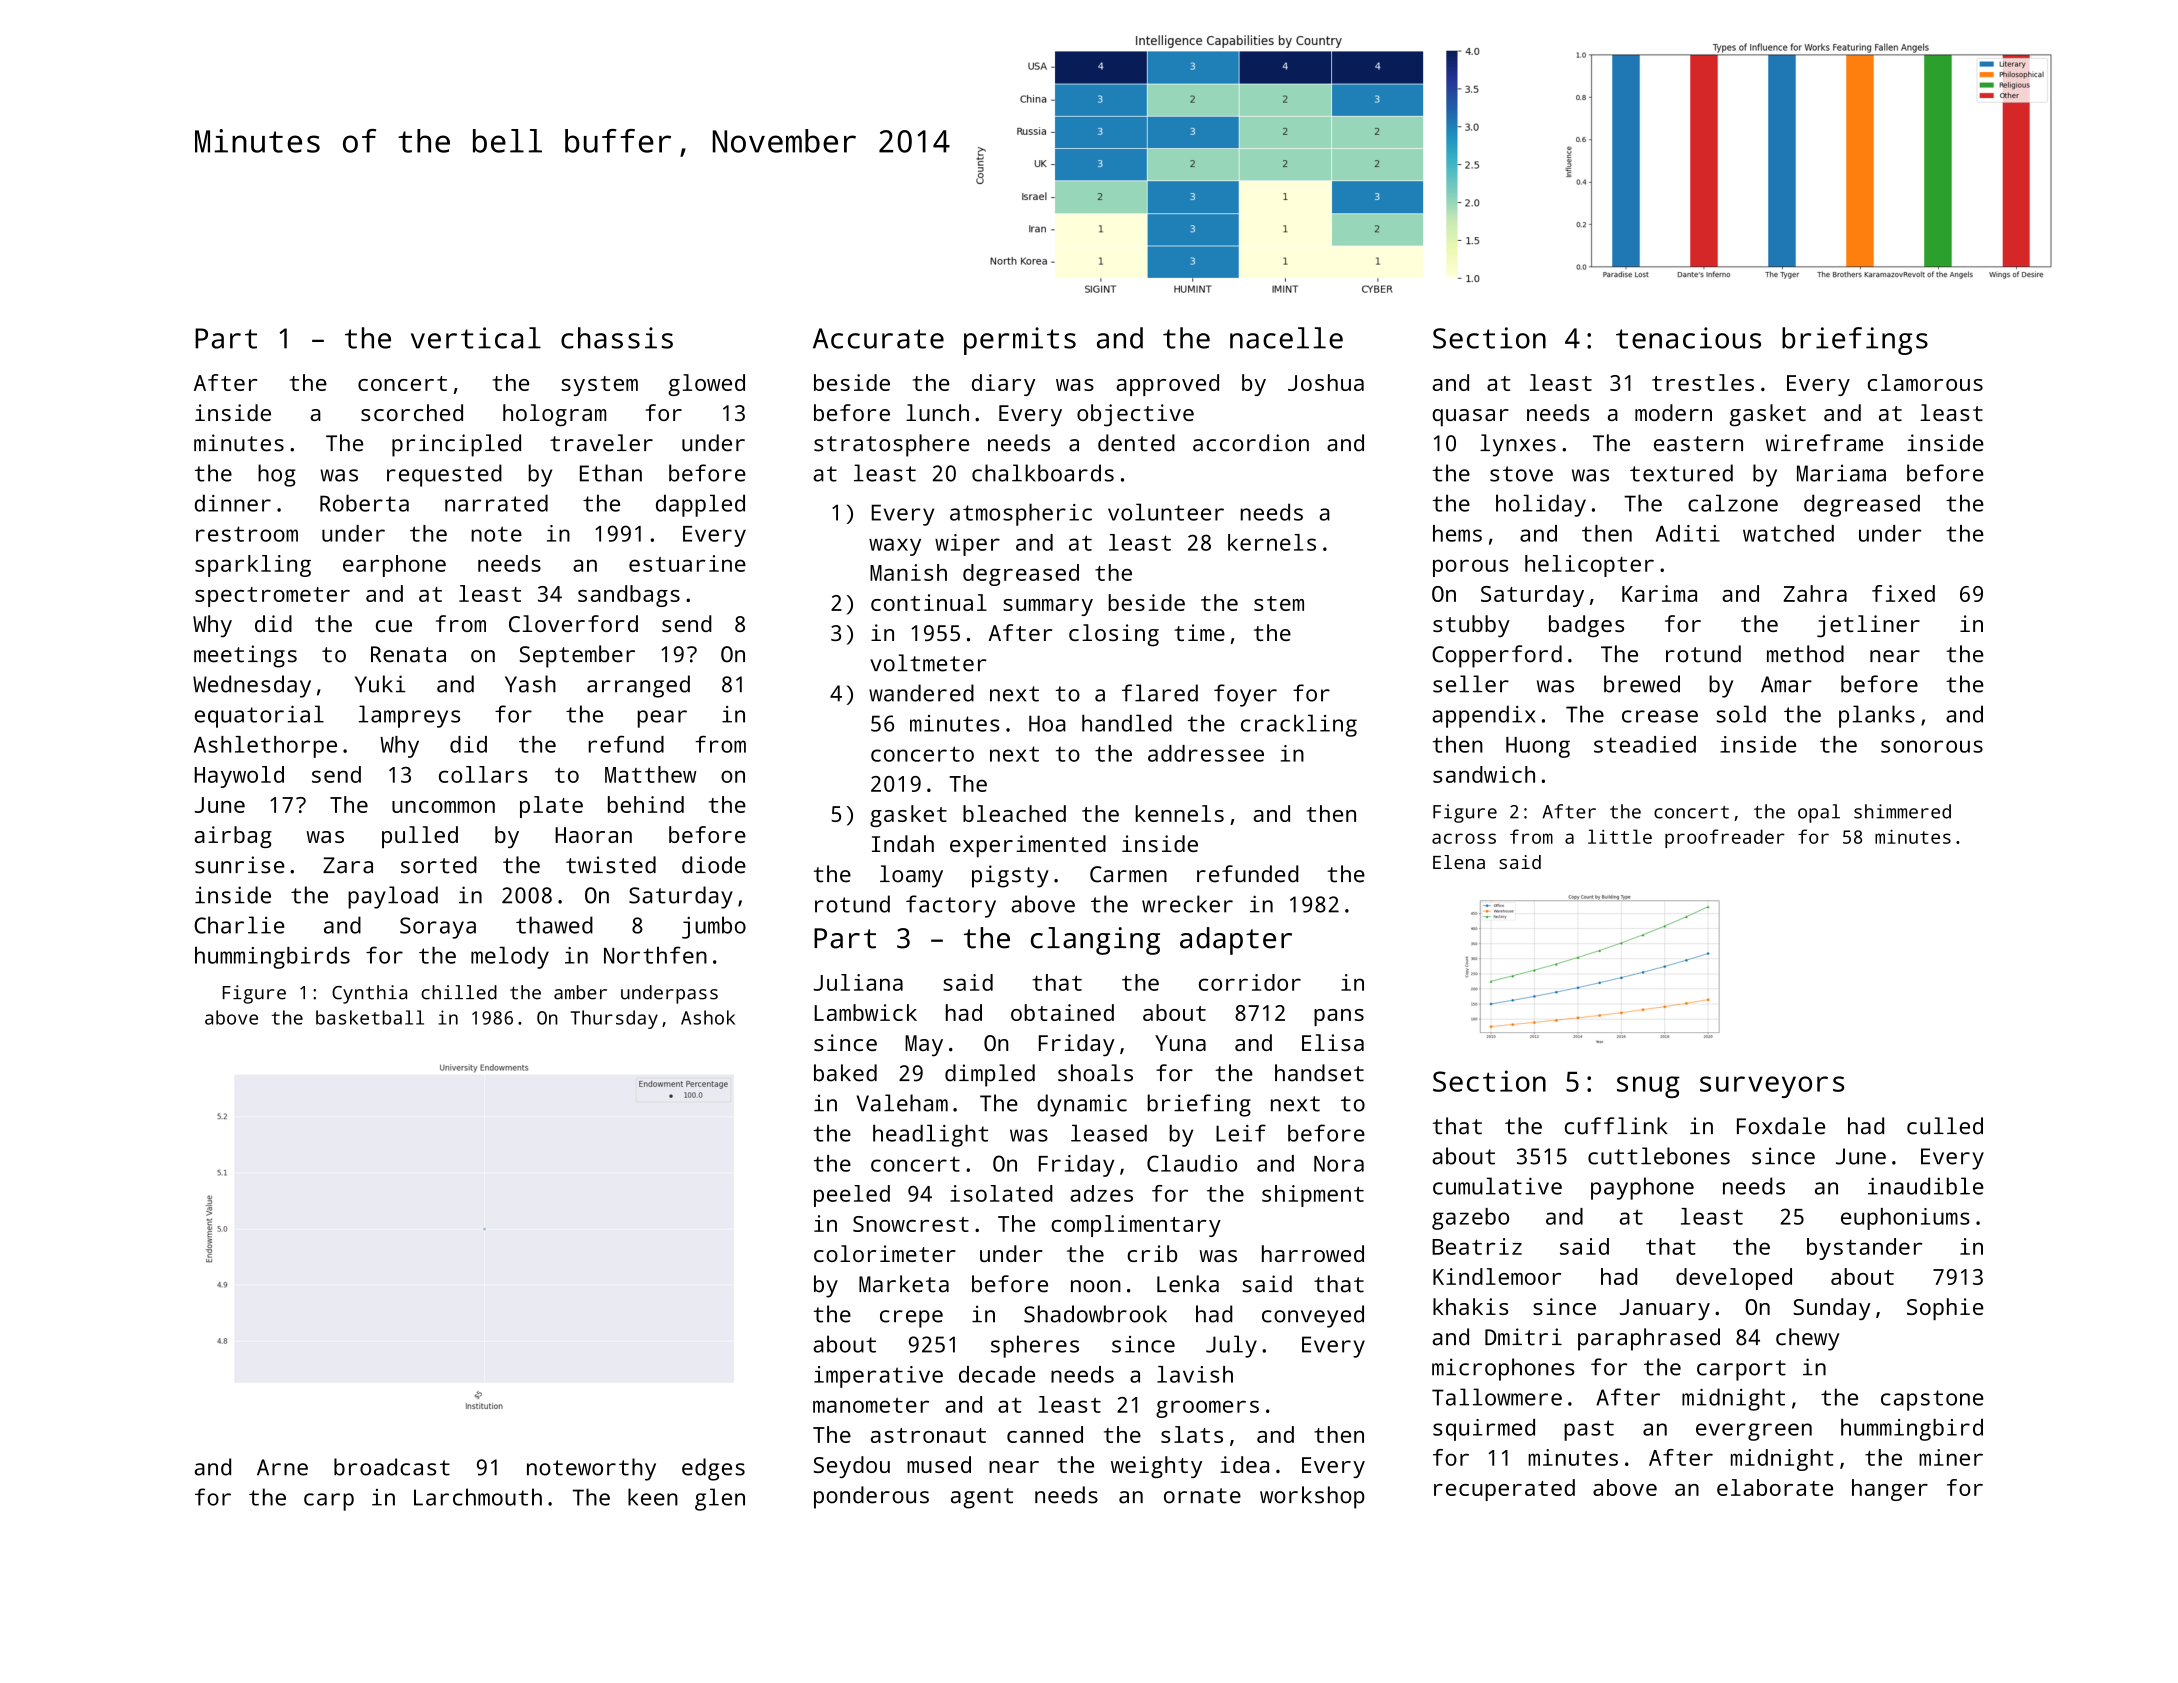  I want to click on atmospheric, so click(1021, 514).
